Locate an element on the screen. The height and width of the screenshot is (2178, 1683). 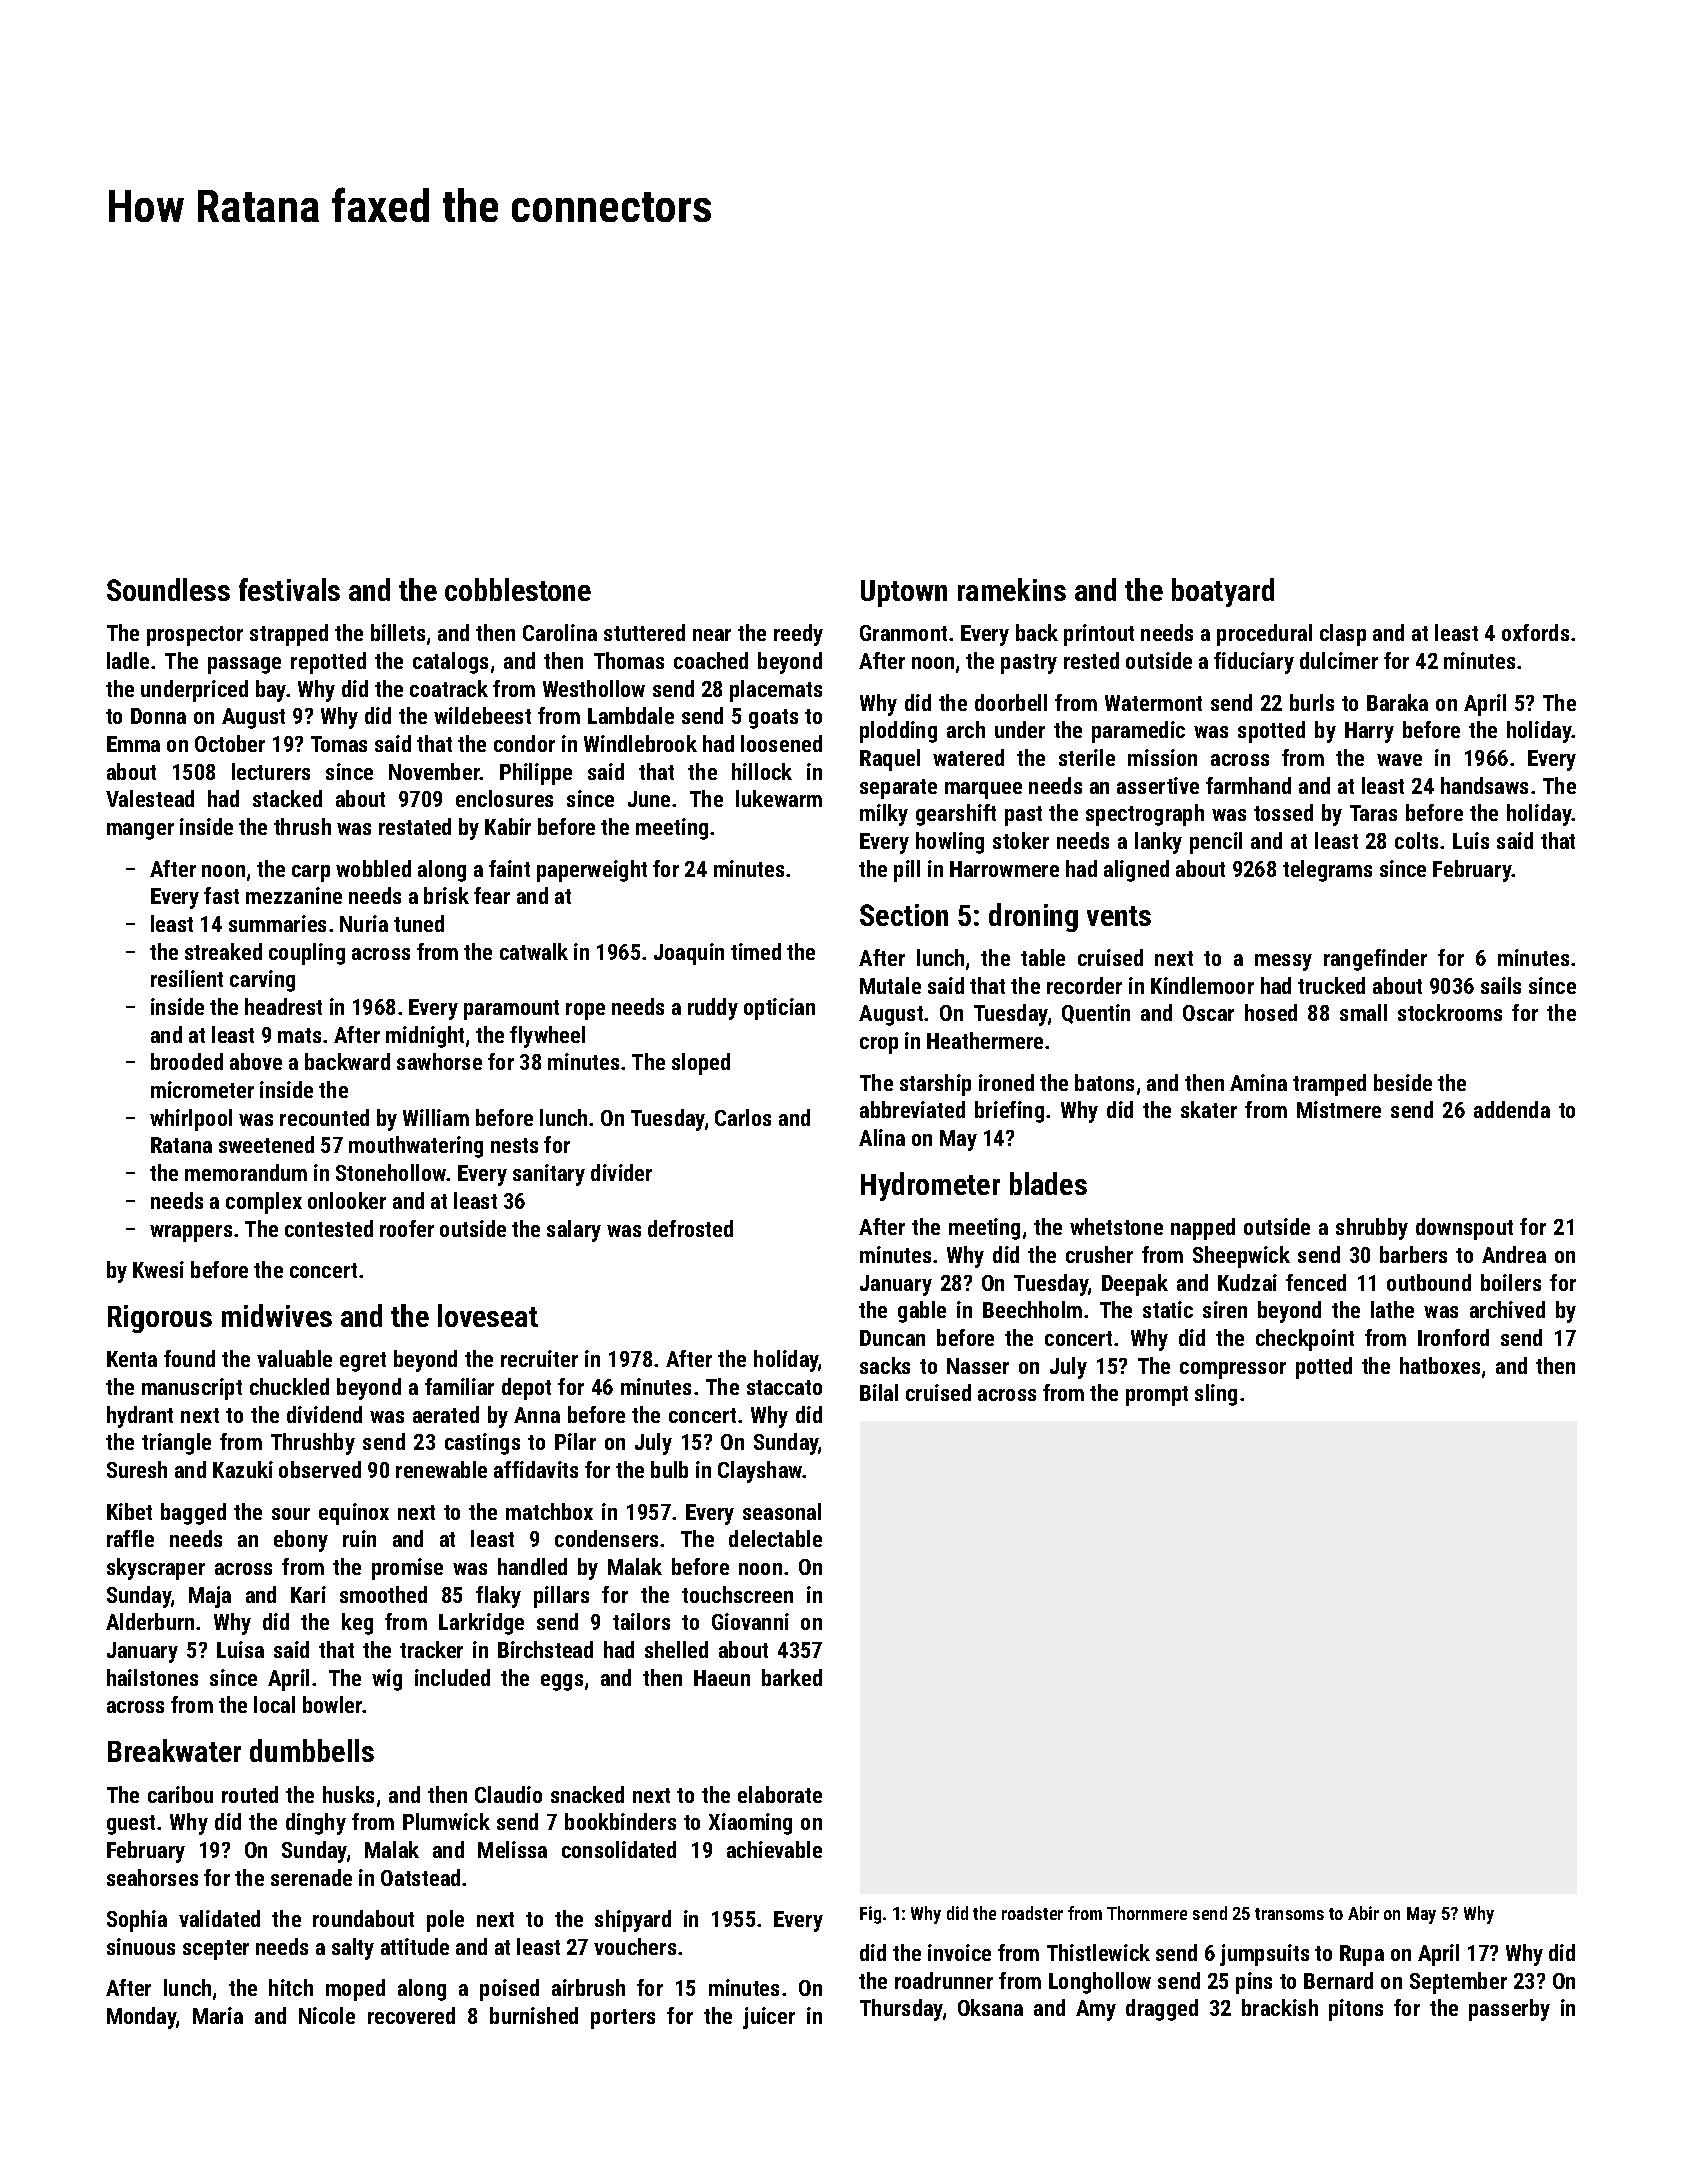
billets is located at coordinates (398, 632).
